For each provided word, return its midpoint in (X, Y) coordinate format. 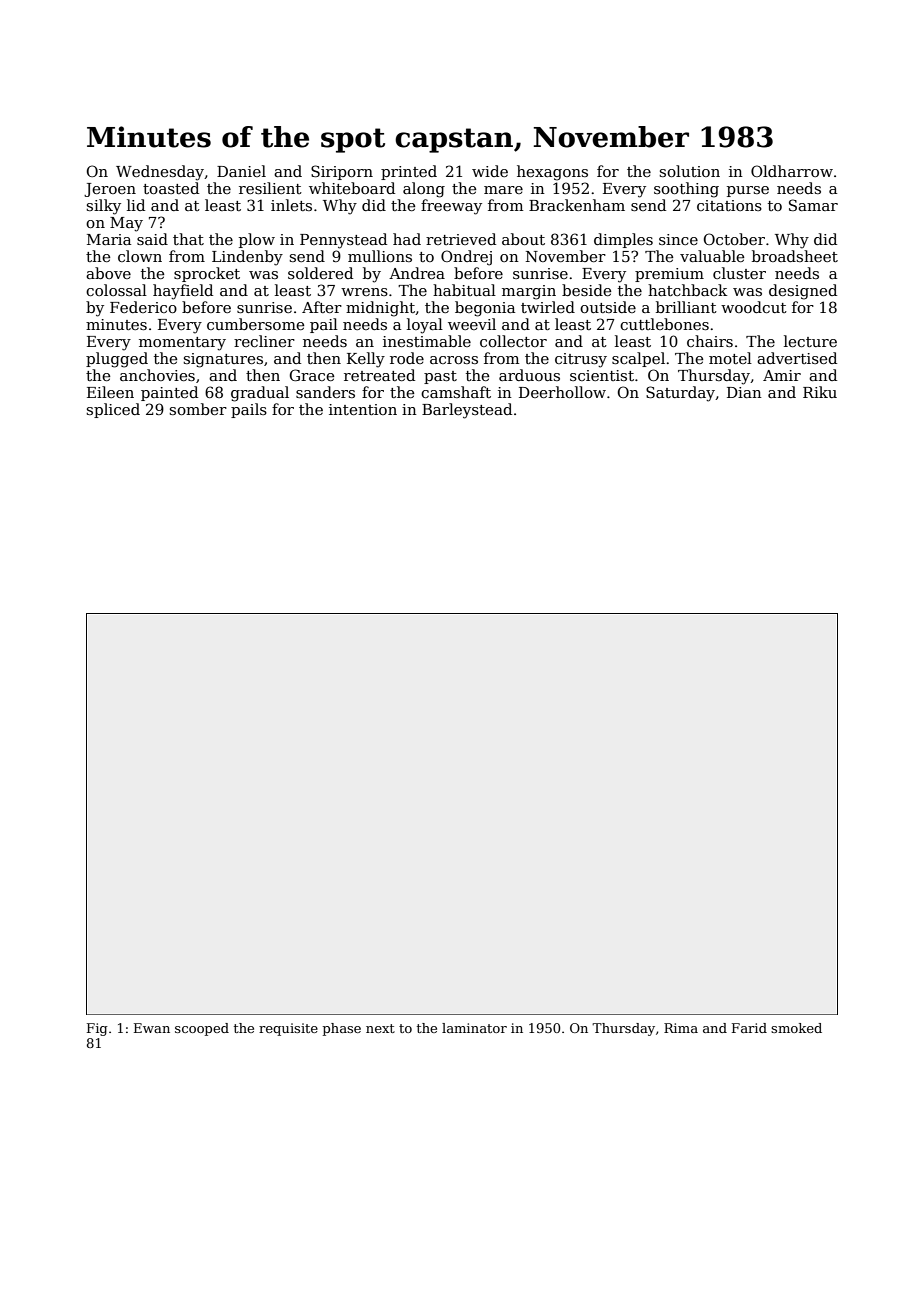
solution (689, 171)
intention (363, 409)
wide (490, 171)
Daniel (241, 171)
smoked (796, 1028)
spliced (113, 410)
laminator (474, 1028)
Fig (97, 1029)
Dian (744, 392)
